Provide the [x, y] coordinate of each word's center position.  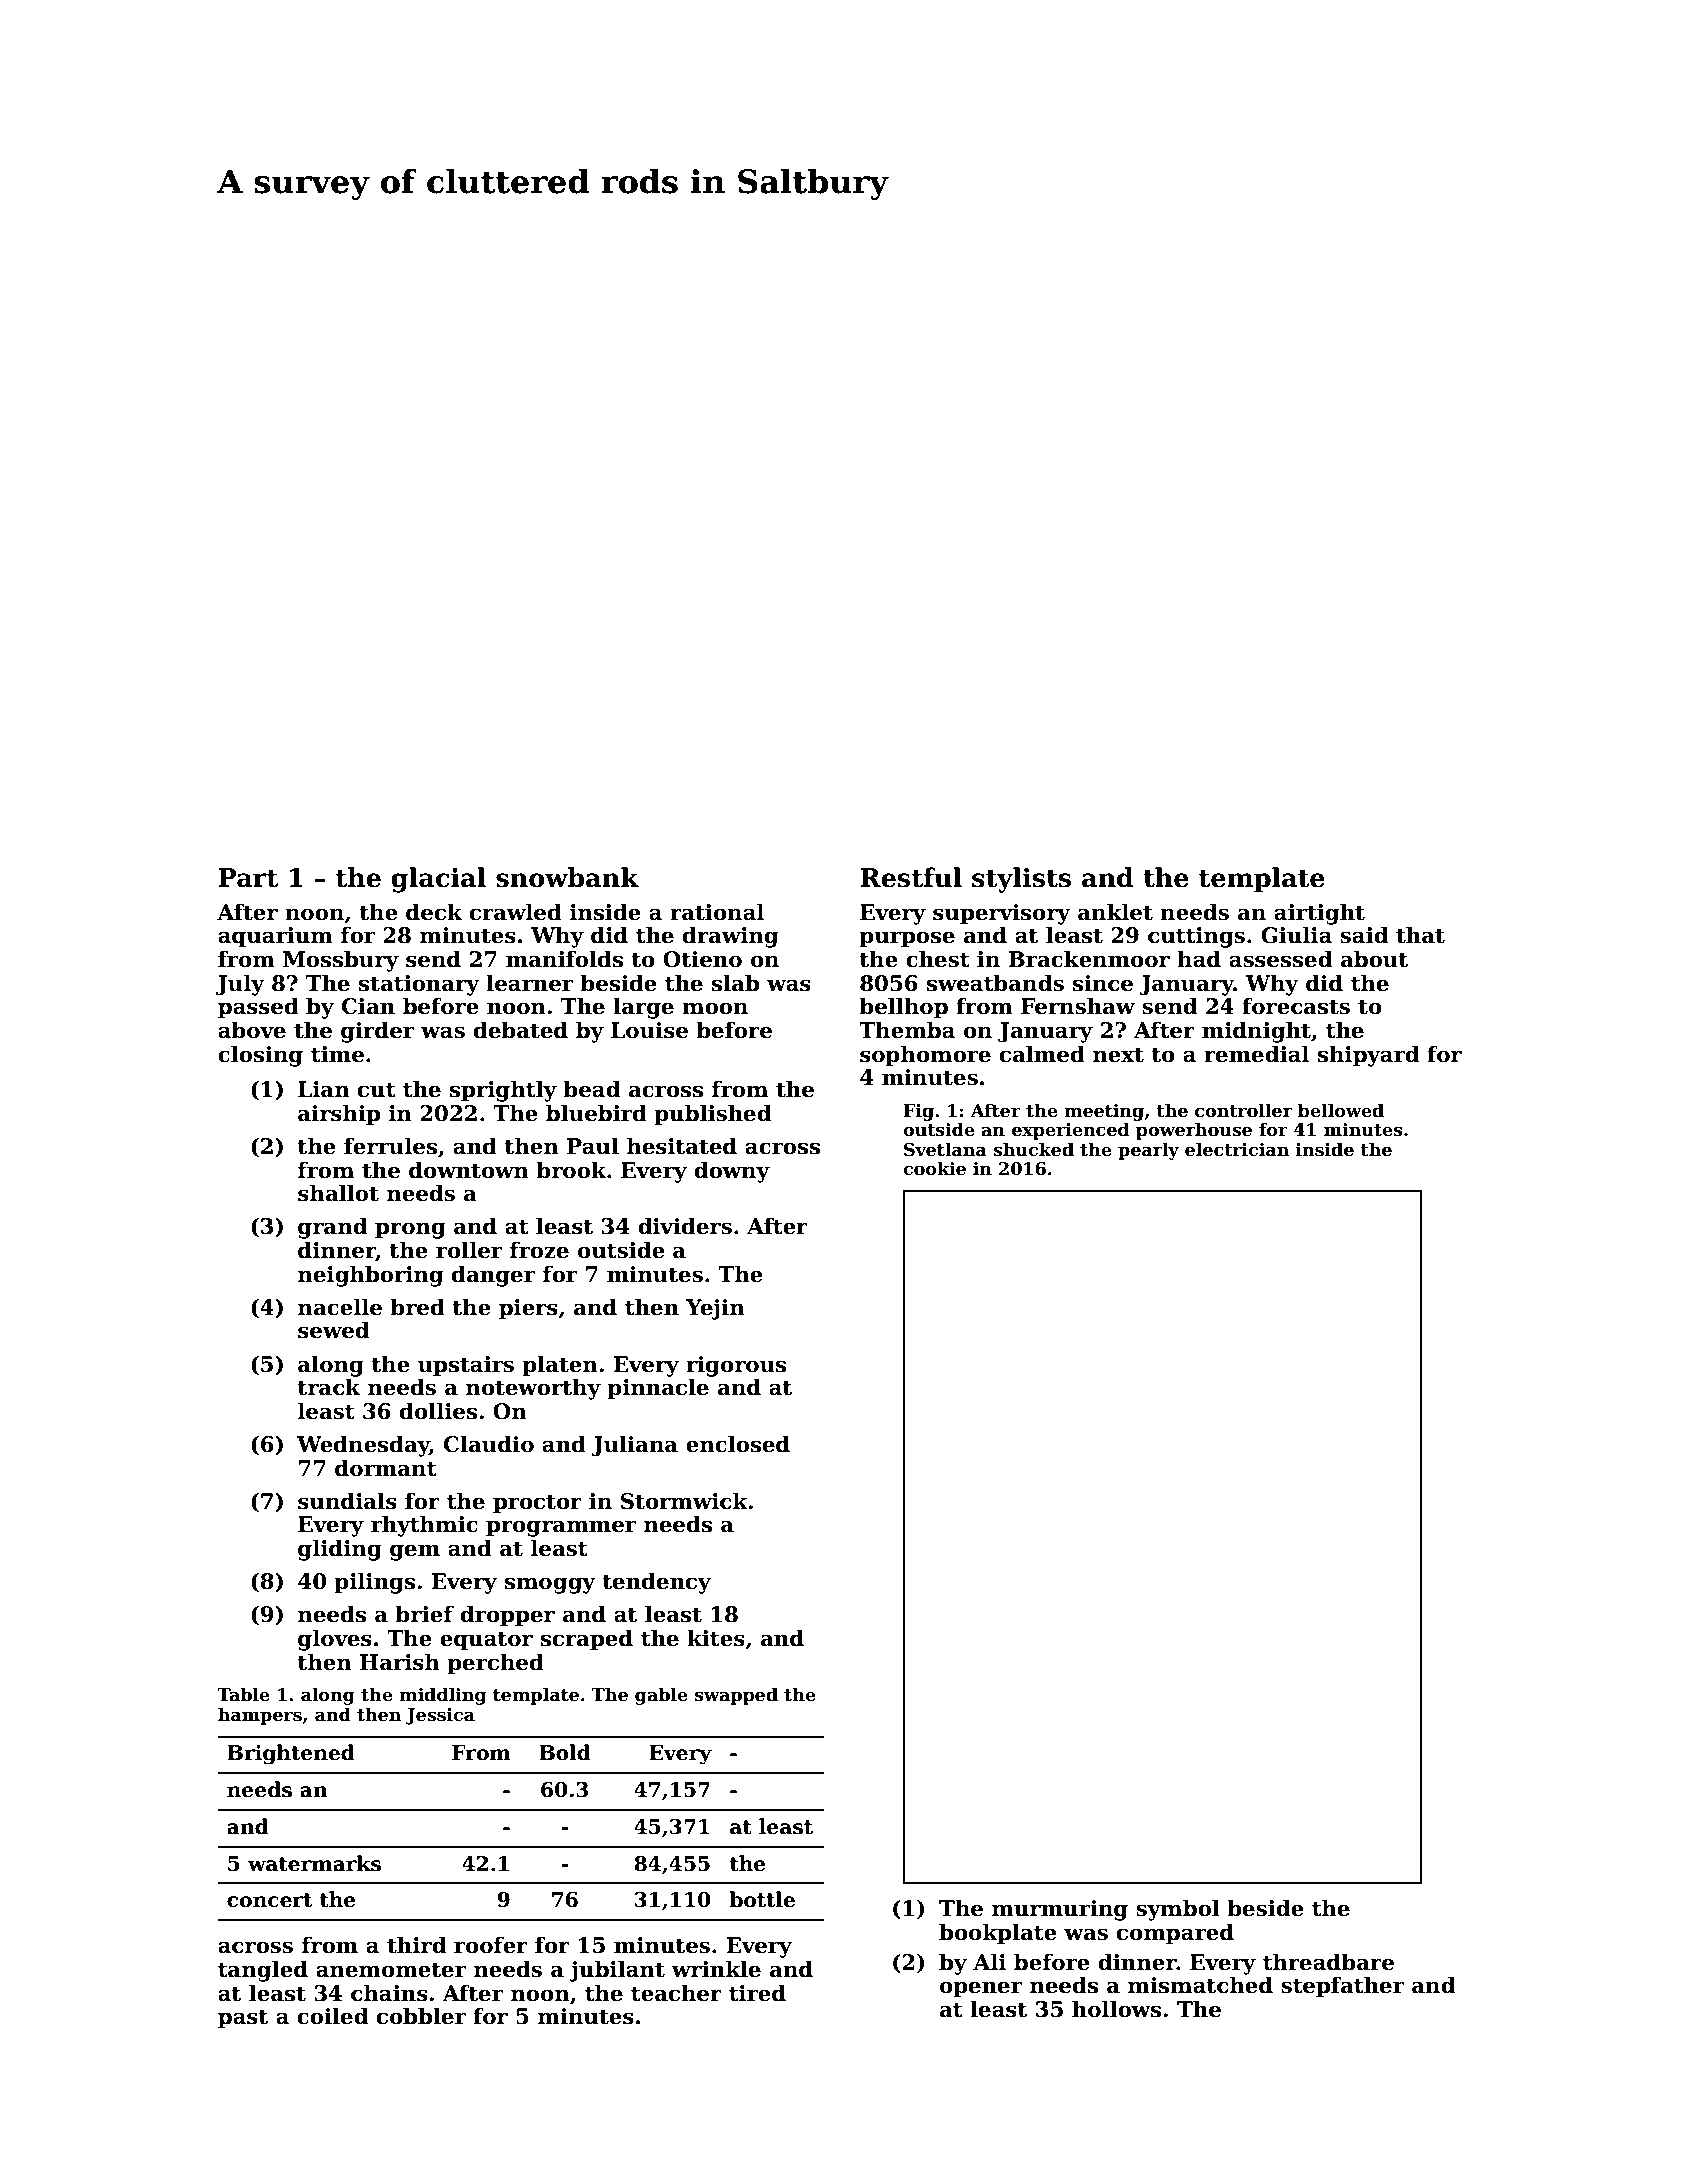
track [329, 1387]
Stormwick [684, 1501]
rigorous [736, 1366]
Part [248, 878]
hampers [260, 1716]
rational [717, 912]
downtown [469, 1170]
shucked [1033, 1149]
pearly [1148, 1151]
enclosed [738, 1444]
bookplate [998, 1934]
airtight [1319, 914]
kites [716, 1638]
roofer [491, 1945]
